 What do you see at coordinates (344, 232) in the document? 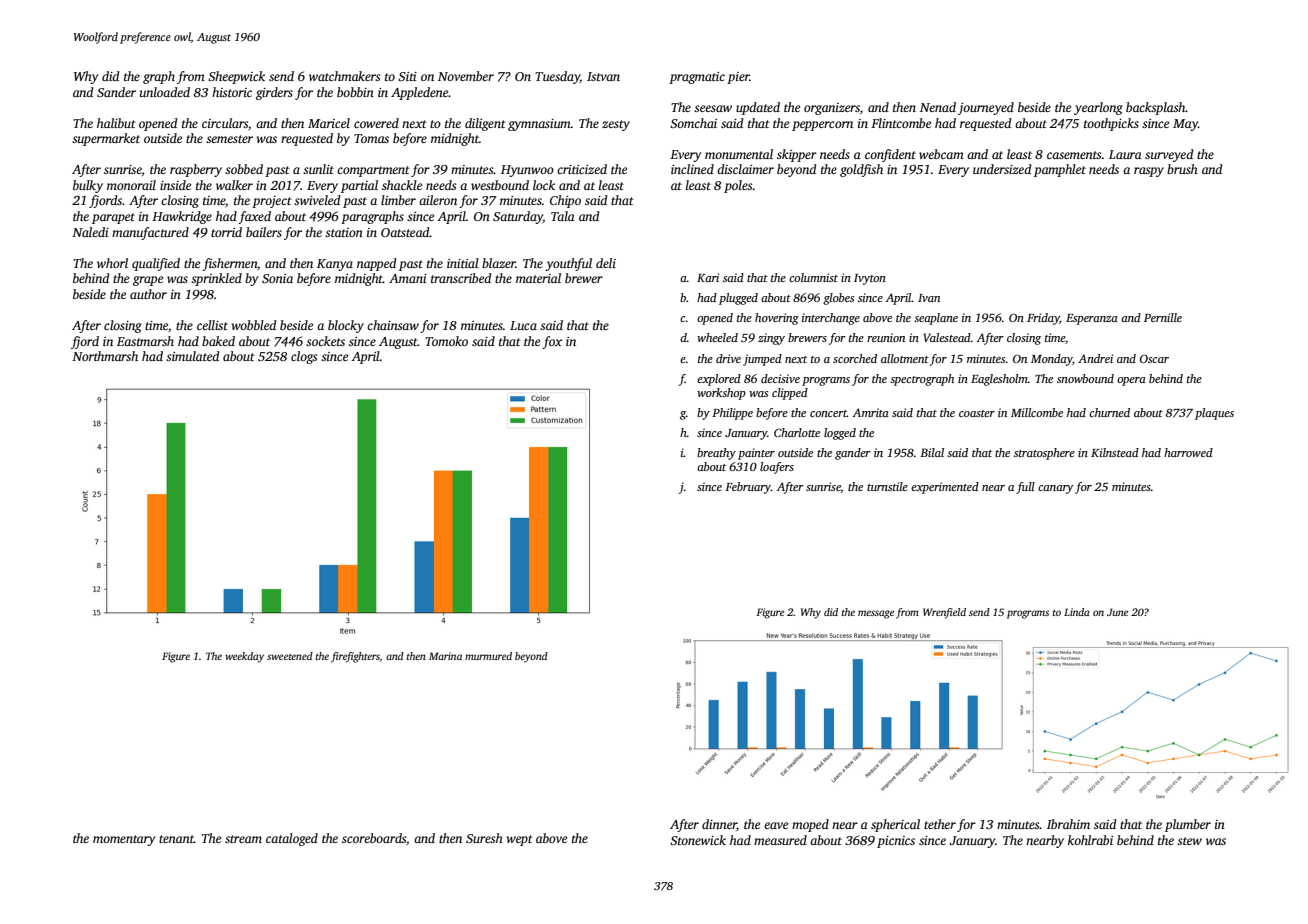
I see `station` at bounding box center [344, 232].
